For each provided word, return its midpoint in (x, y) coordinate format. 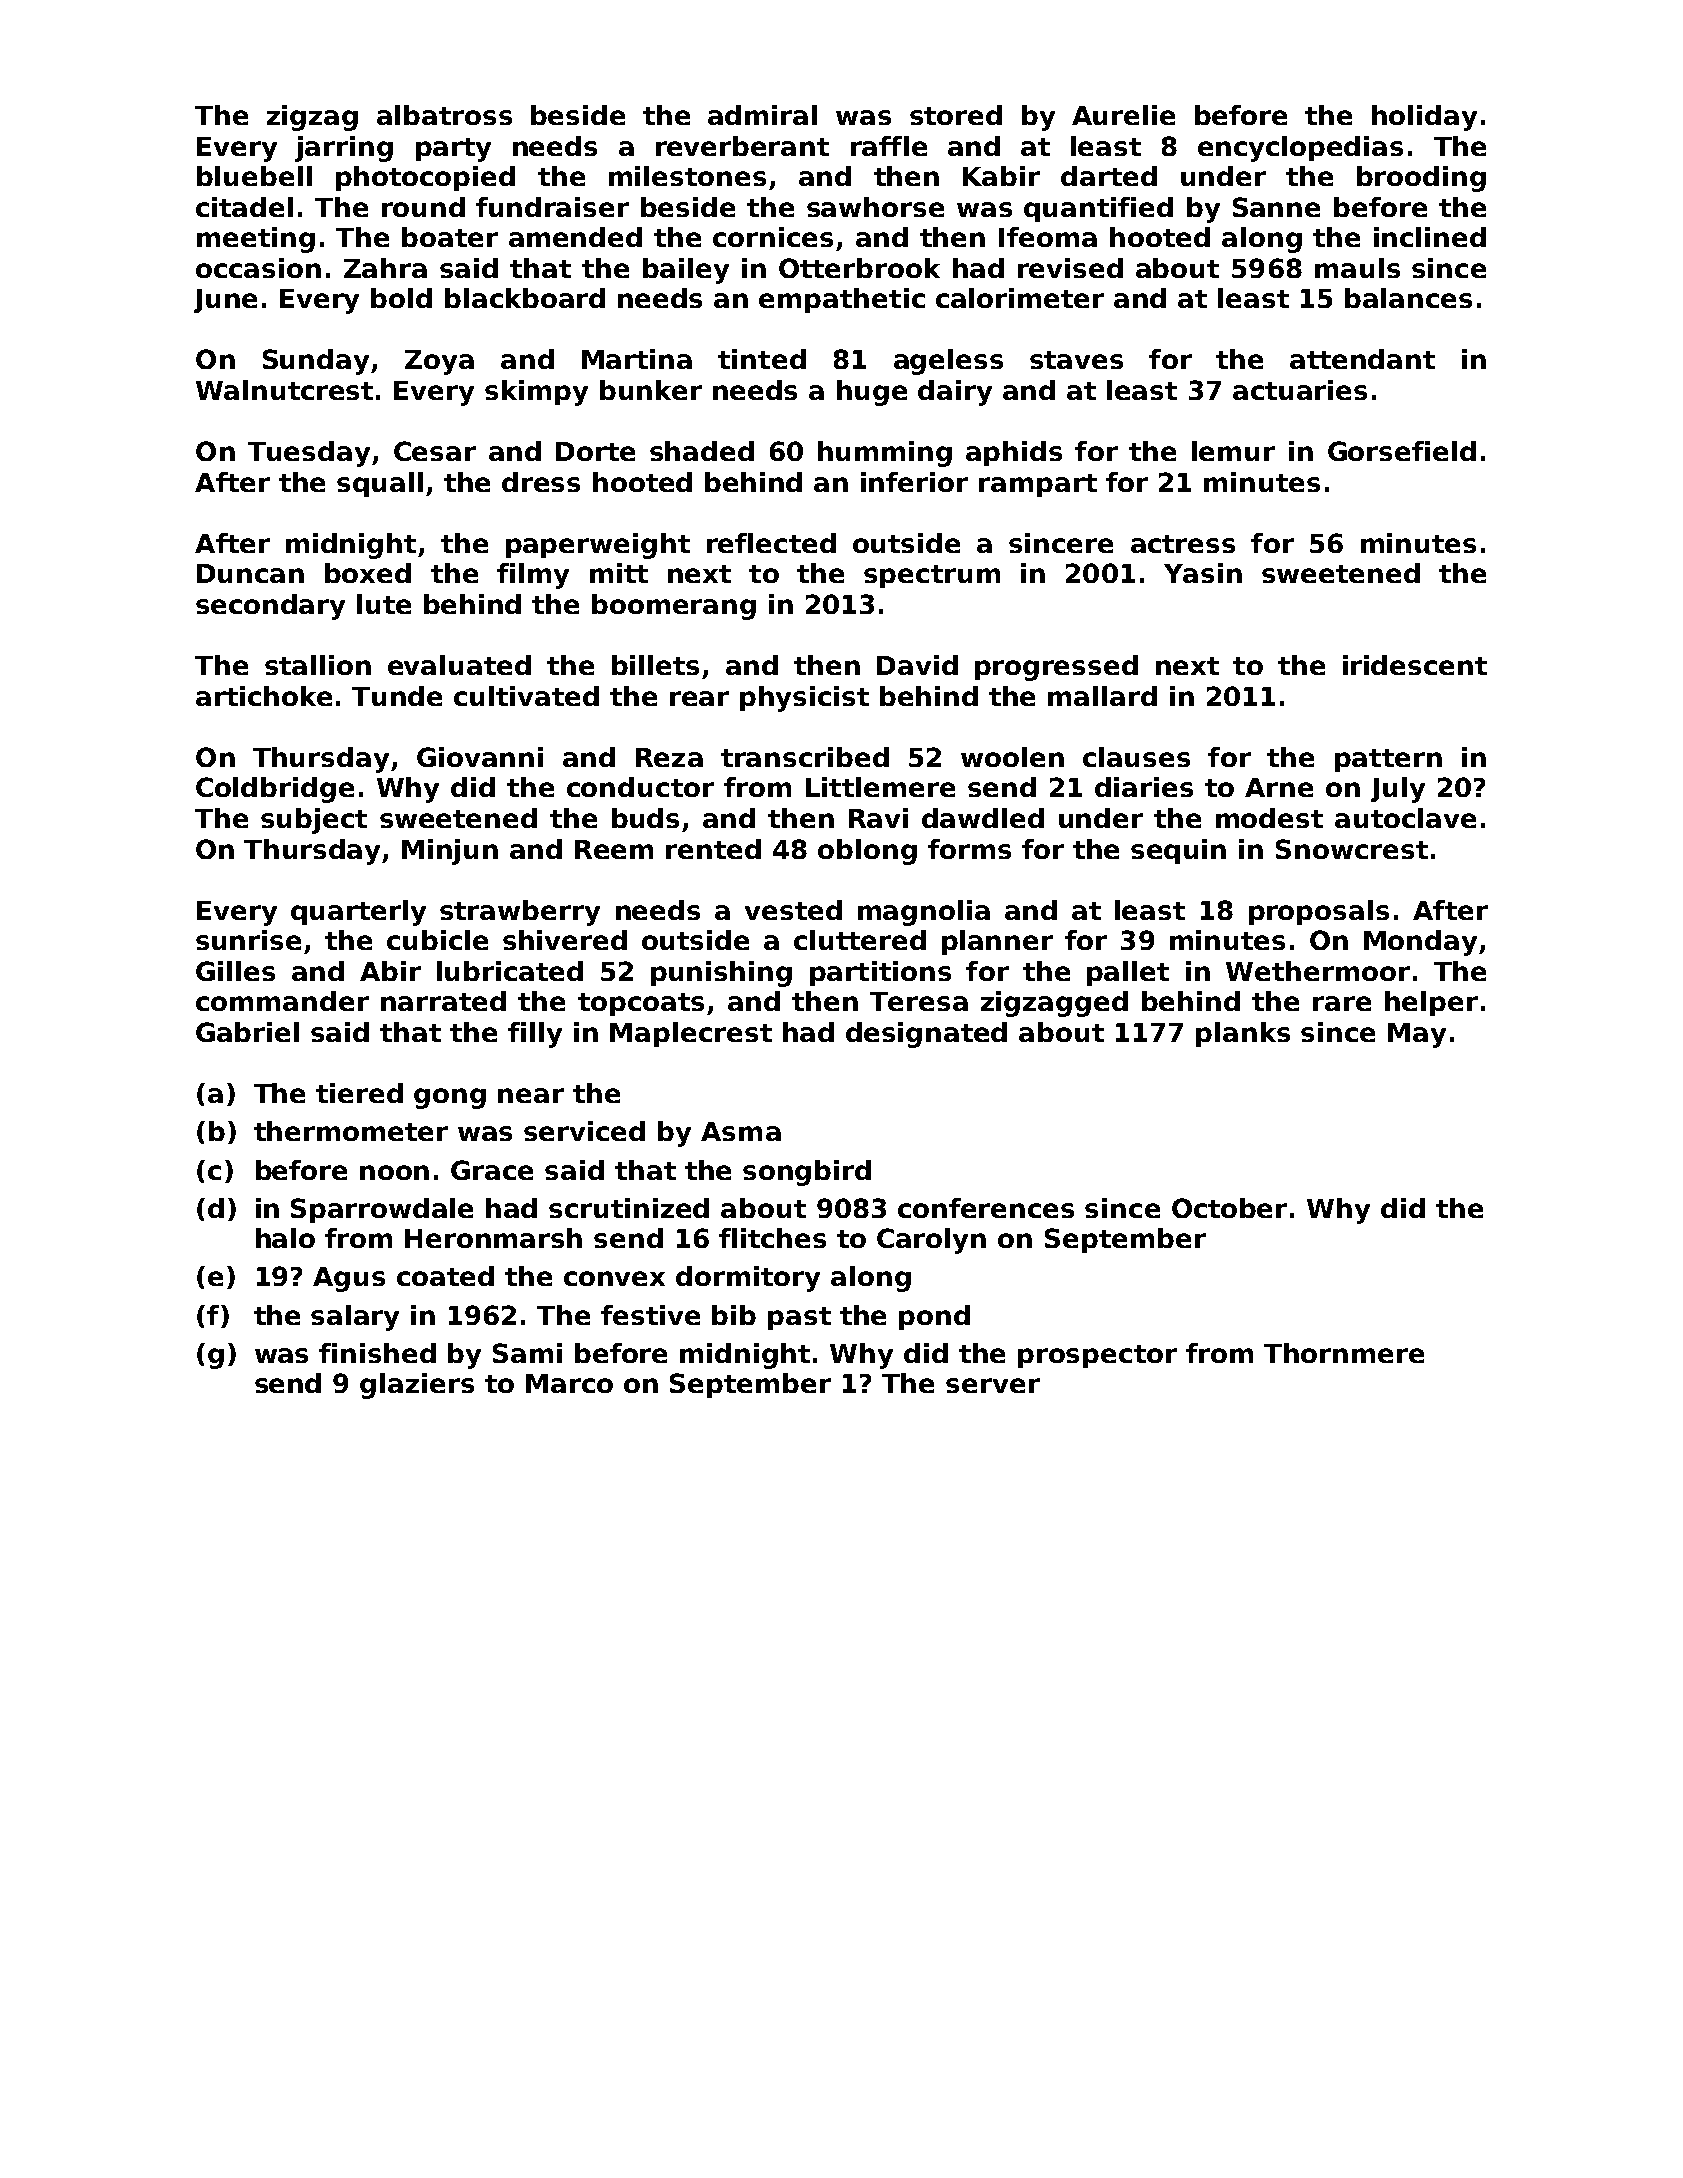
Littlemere (880, 787)
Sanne (1276, 207)
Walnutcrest (284, 390)
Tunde (397, 696)
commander (282, 1001)
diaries (1144, 787)
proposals (1319, 912)
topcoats (641, 1004)
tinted (762, 359)
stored (956, 115)
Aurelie (1123, 115)
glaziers (417, 1386)
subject (314, 821)
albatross (444, 115)
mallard (1102, 696)
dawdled (983, 818)
